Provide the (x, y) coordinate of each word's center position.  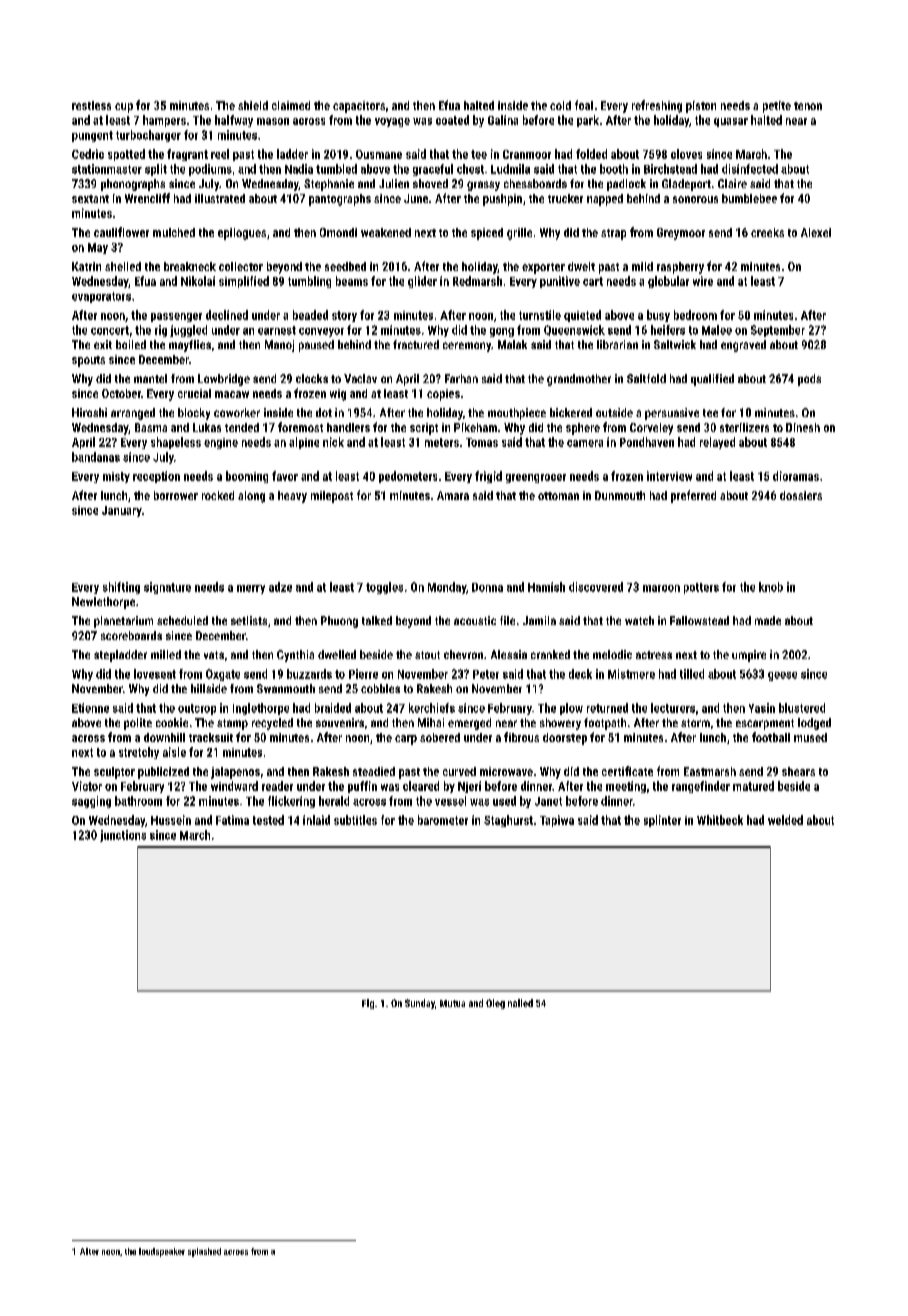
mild (642, 266)
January (122, 511)
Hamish (546, 587)
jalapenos (235, 773)
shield (253, 105)
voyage (392, 122)
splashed (204, 1252)
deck (580, 674)
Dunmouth (620, 495)
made (768, 620)
